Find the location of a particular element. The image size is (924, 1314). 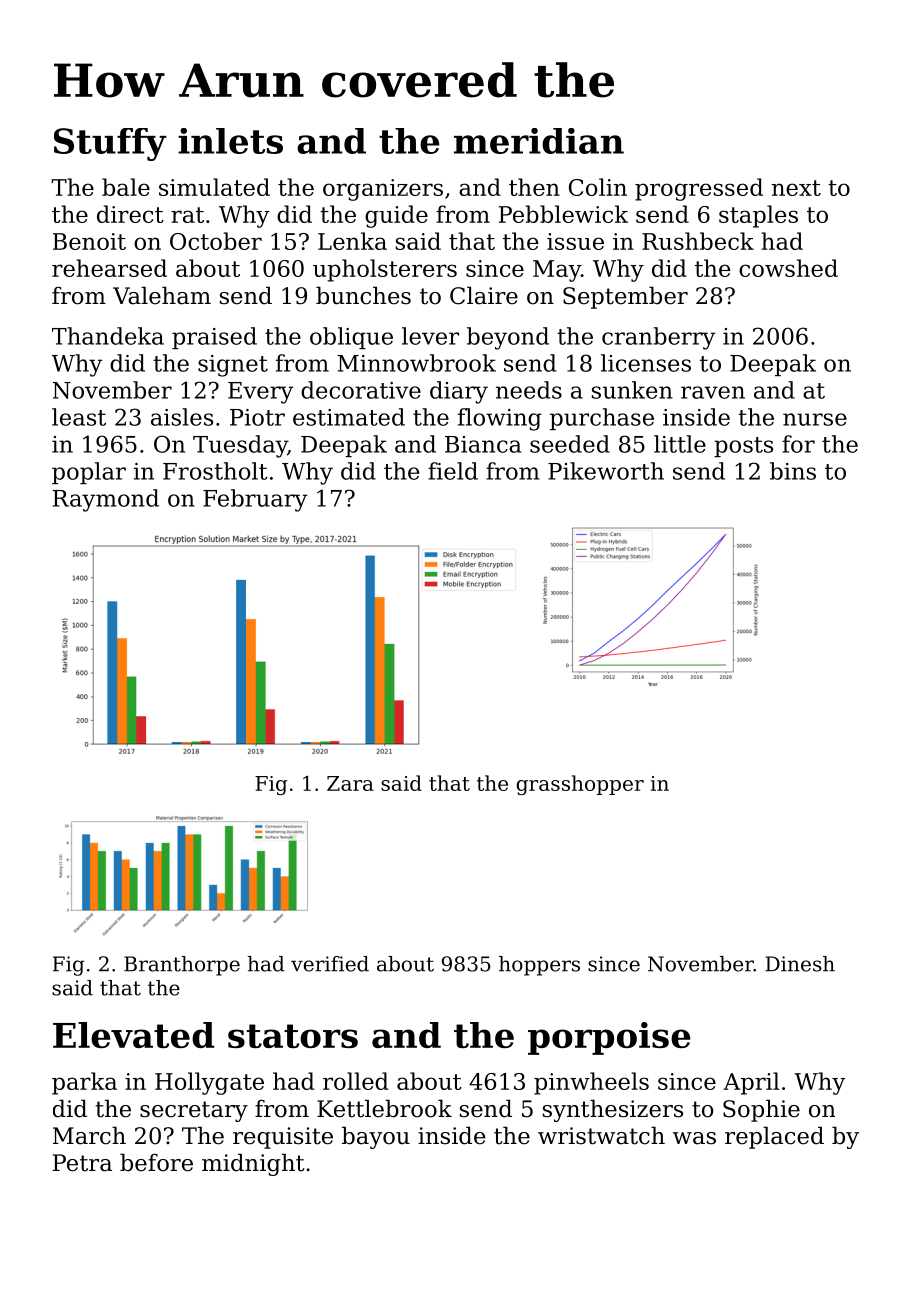

Claire is located at coordinates (484, 295).
